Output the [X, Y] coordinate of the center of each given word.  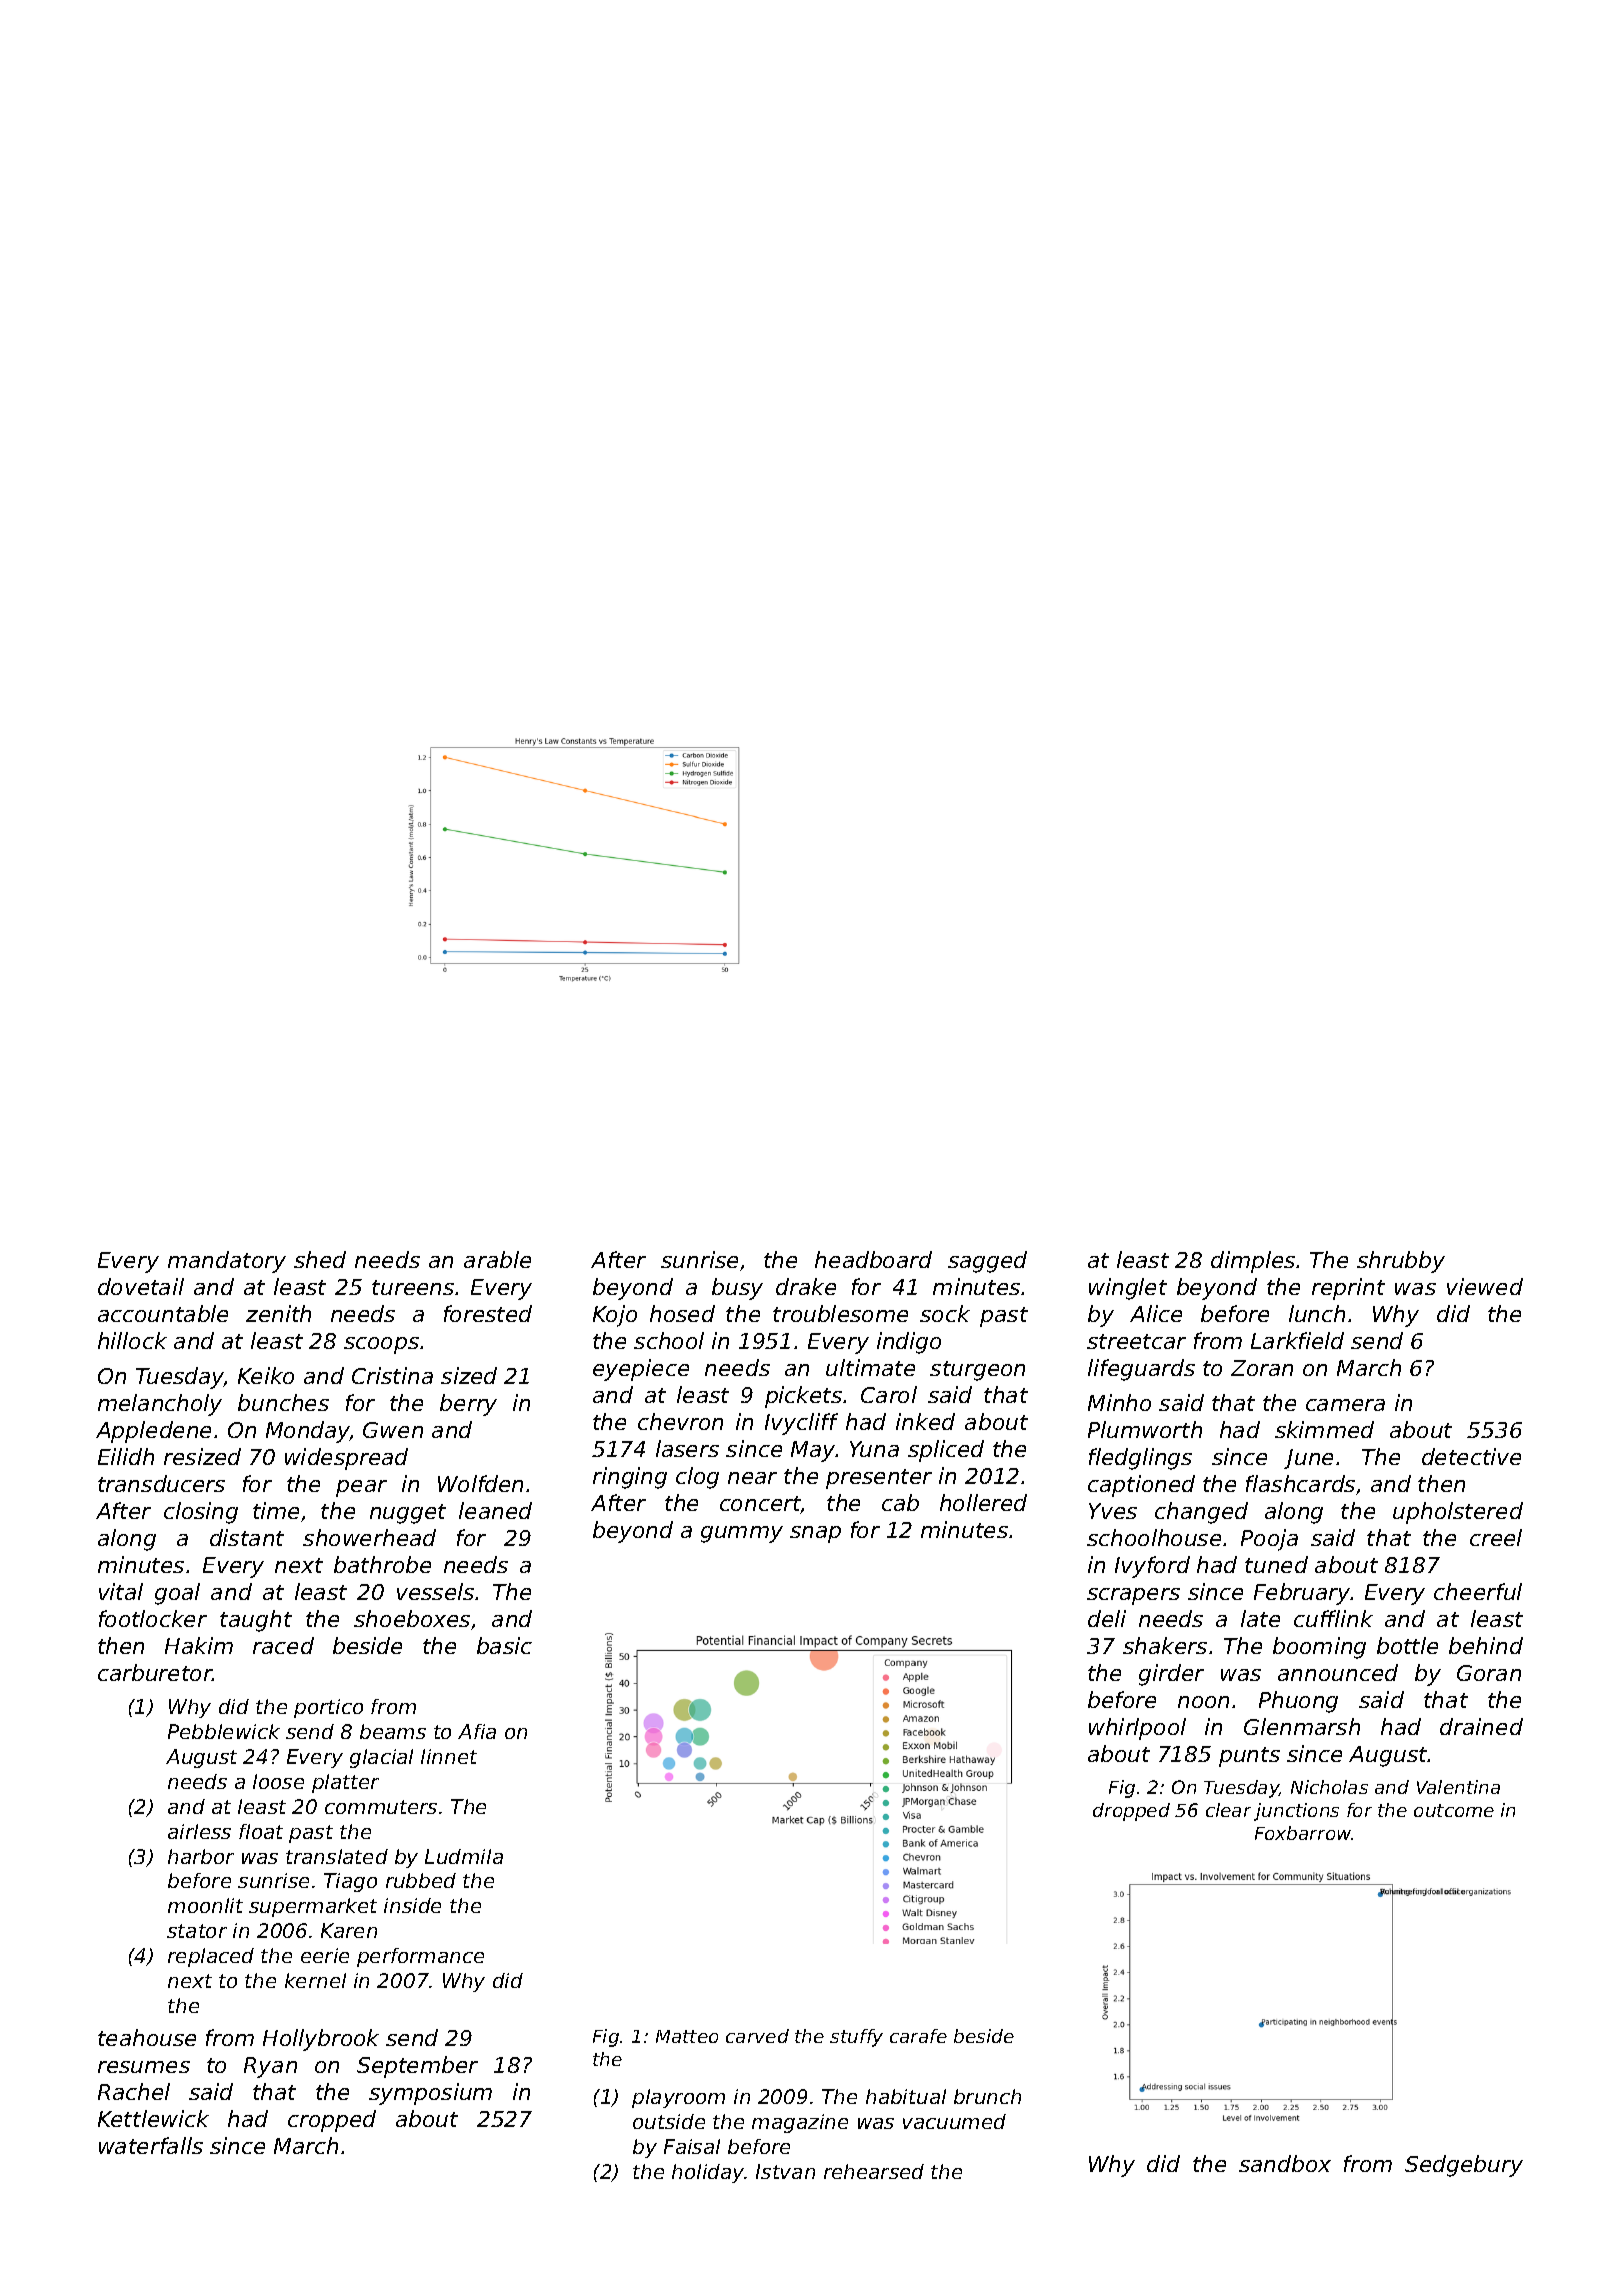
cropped [332, 2121]
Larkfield [1297, 1340]
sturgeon [977, 1371]
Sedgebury [1464, 2166]
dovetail [141, 1286]
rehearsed [874, 2171]
